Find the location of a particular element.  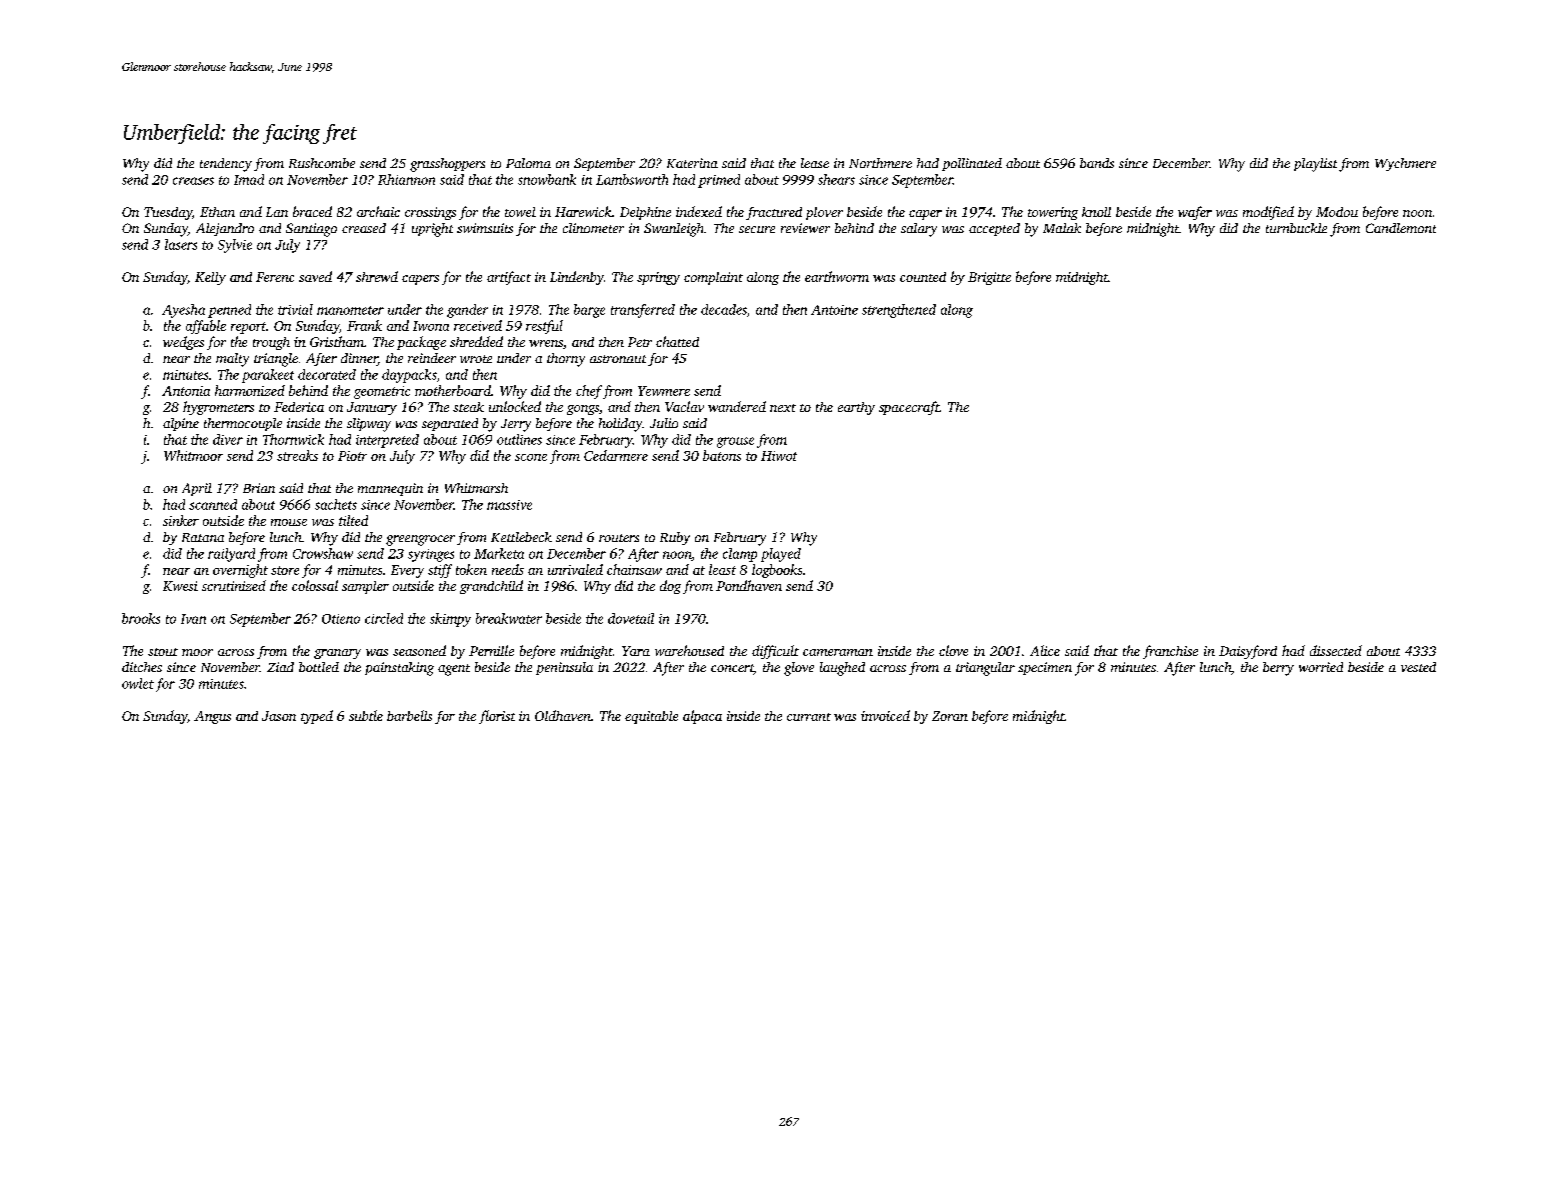

Candlemont is located at coordinates (1401, 228).
